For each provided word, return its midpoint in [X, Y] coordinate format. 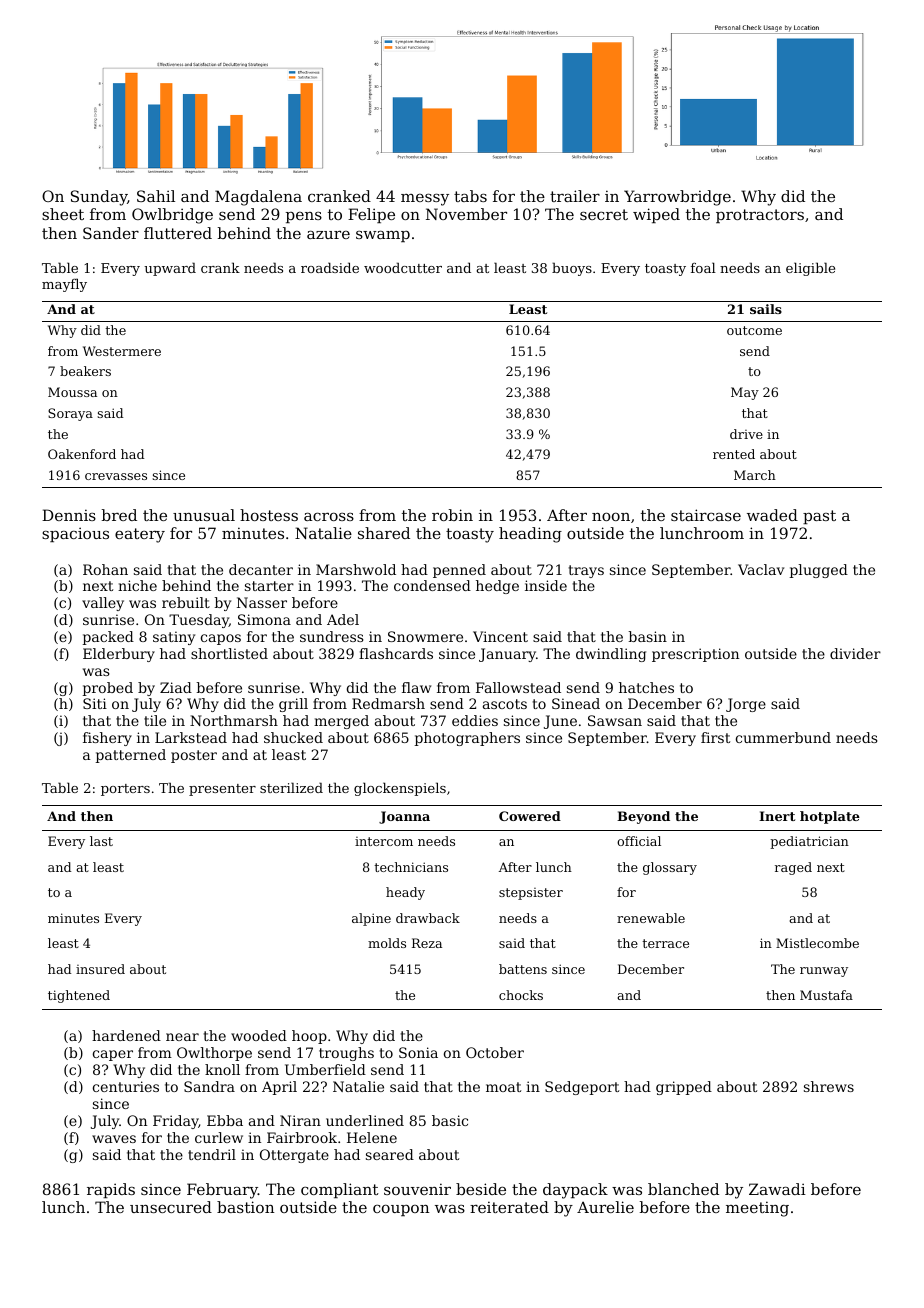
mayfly [64, 285]
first [715, 737]
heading [530, 535]
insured [100, 969]
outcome [754, 330]
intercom [384, 841]
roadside [330, 267]
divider [855, 653]
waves [114, 1139]
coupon [401, 1210]
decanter [261, 569]
